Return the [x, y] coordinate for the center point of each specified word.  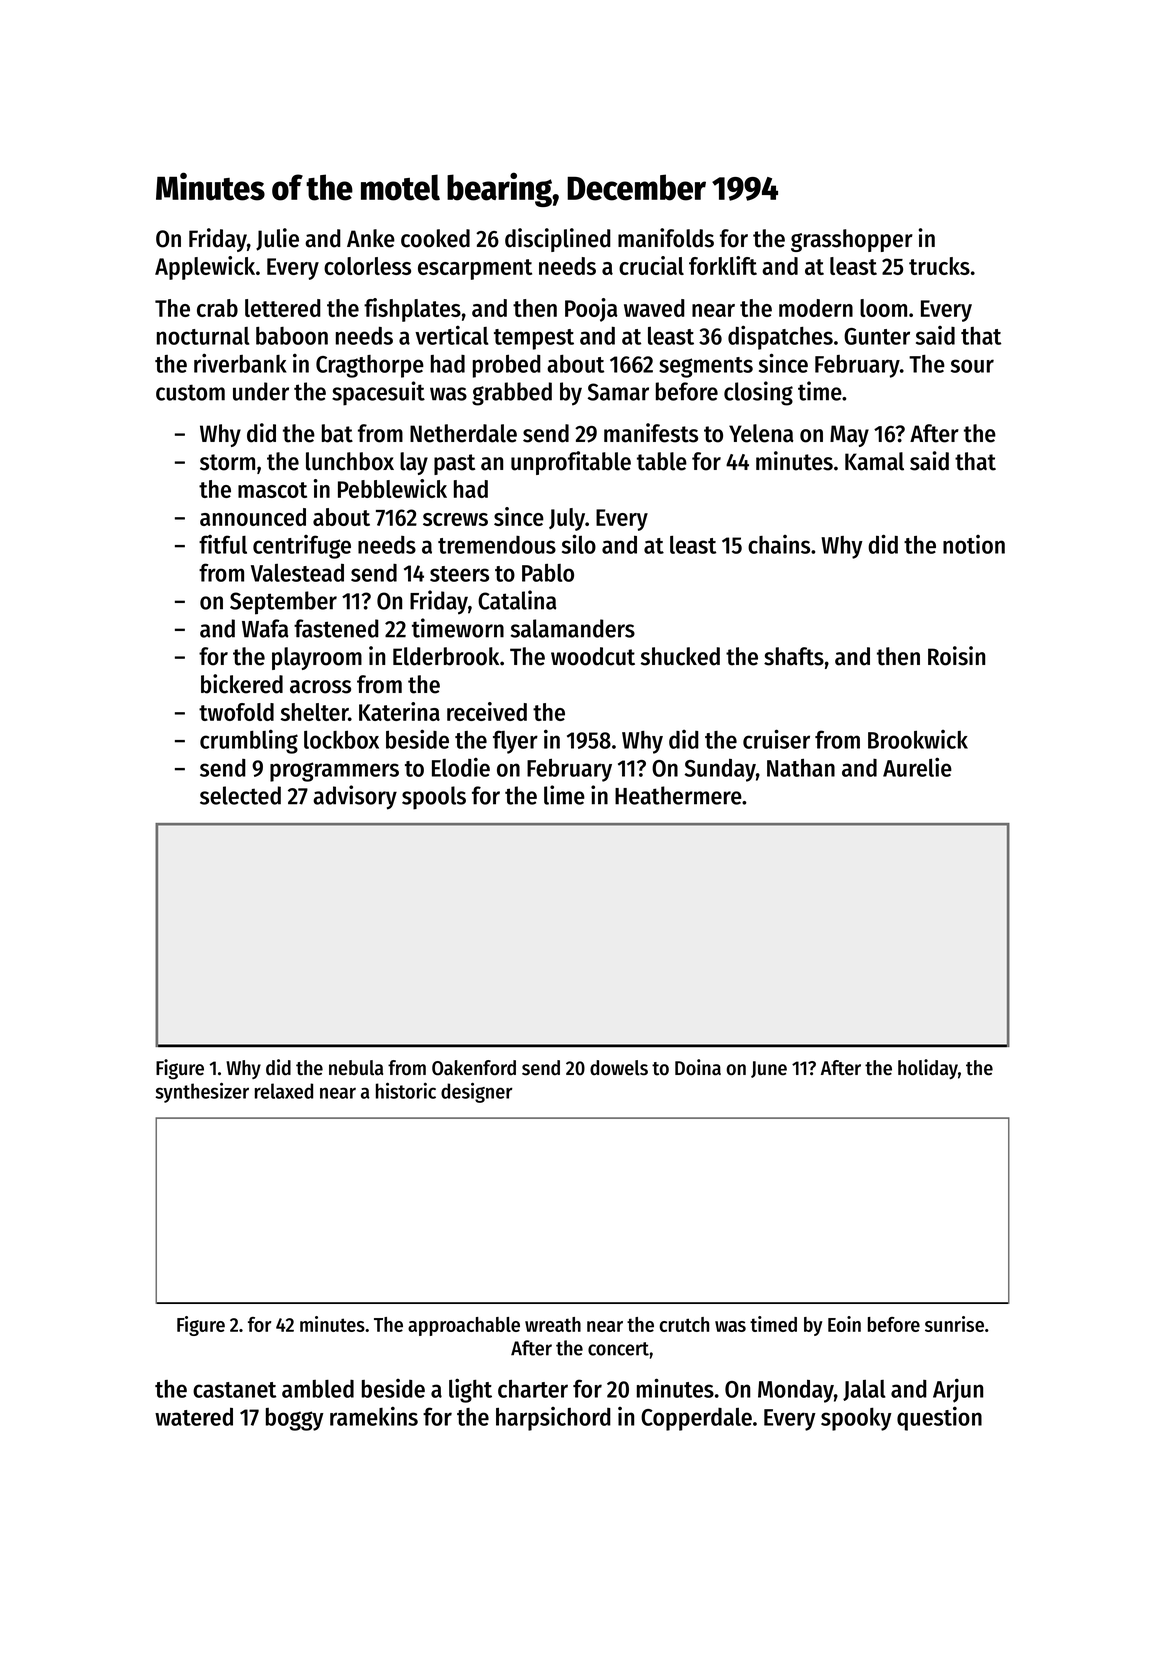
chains [779, 544]
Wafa [265, 628]
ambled [318, 1389]
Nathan [801, 768]
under [261, 391]
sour [972, 366]
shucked [680, 656]
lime [564, 795]
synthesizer [202, 1092]
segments [706, 367]
